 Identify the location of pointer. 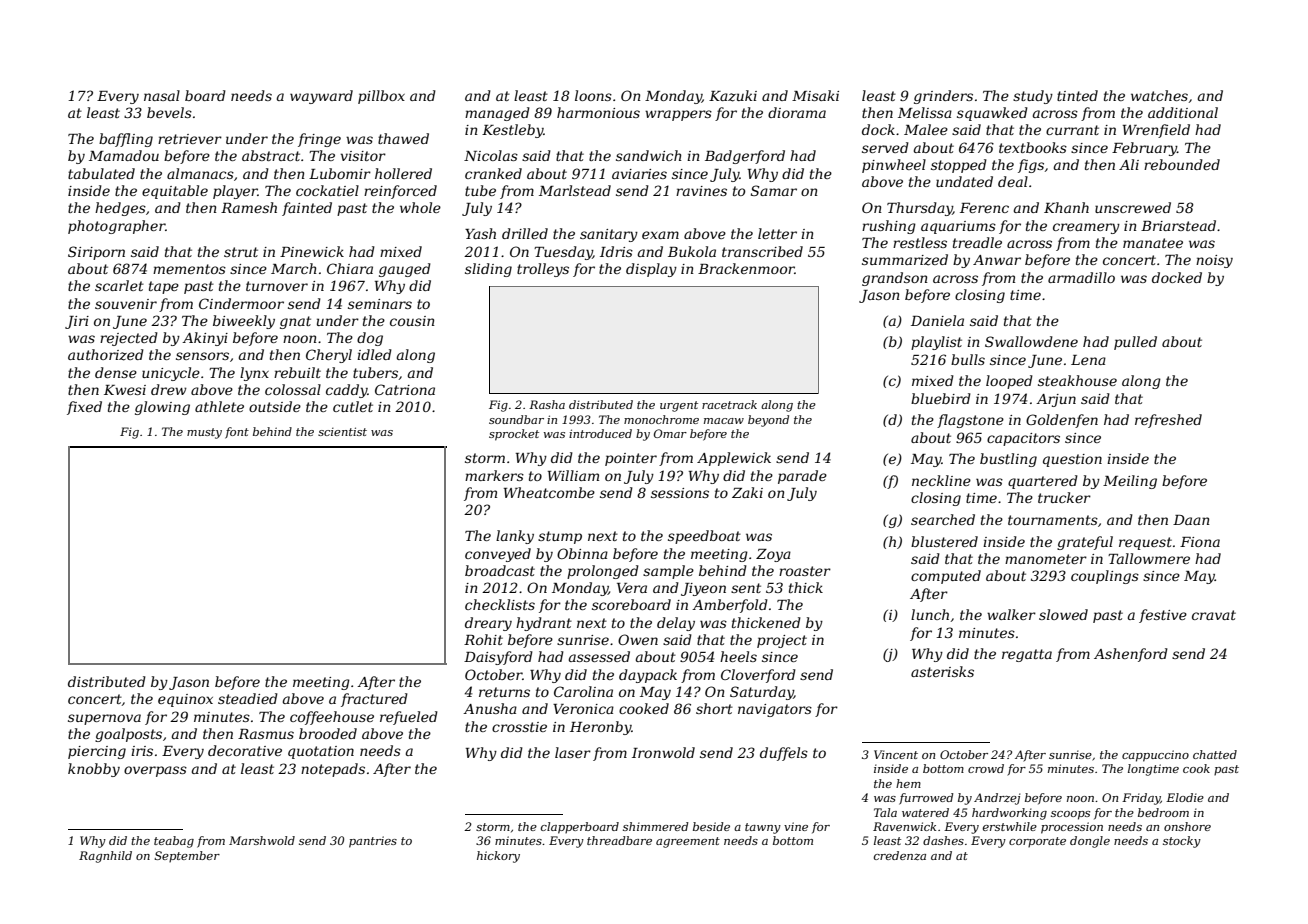
(631, 459).
